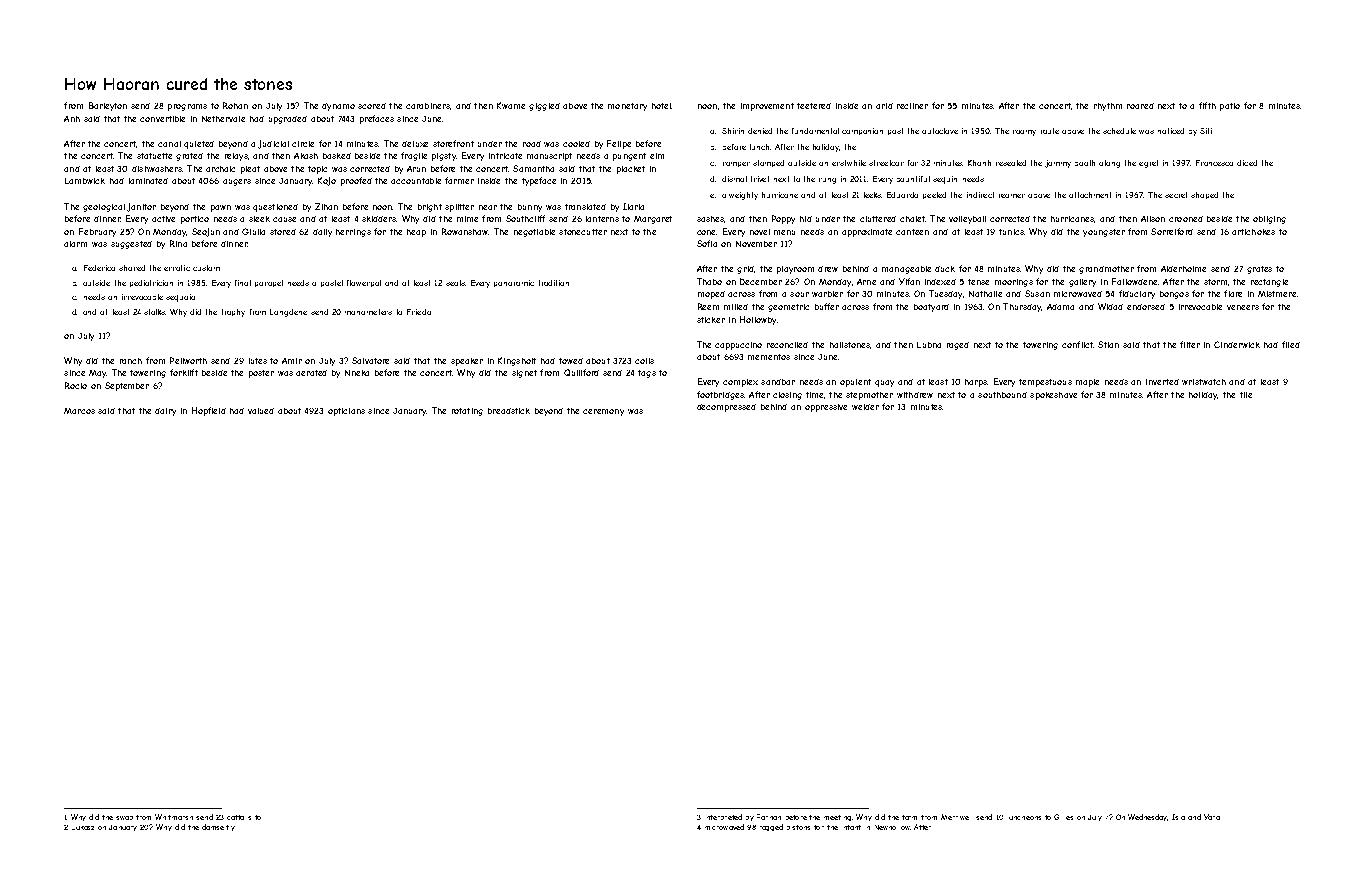 This screenshot has height=887, width=1372. Describe the element at coordinates (826, 408) in the screenshot. I see `oppressive` at that location.
